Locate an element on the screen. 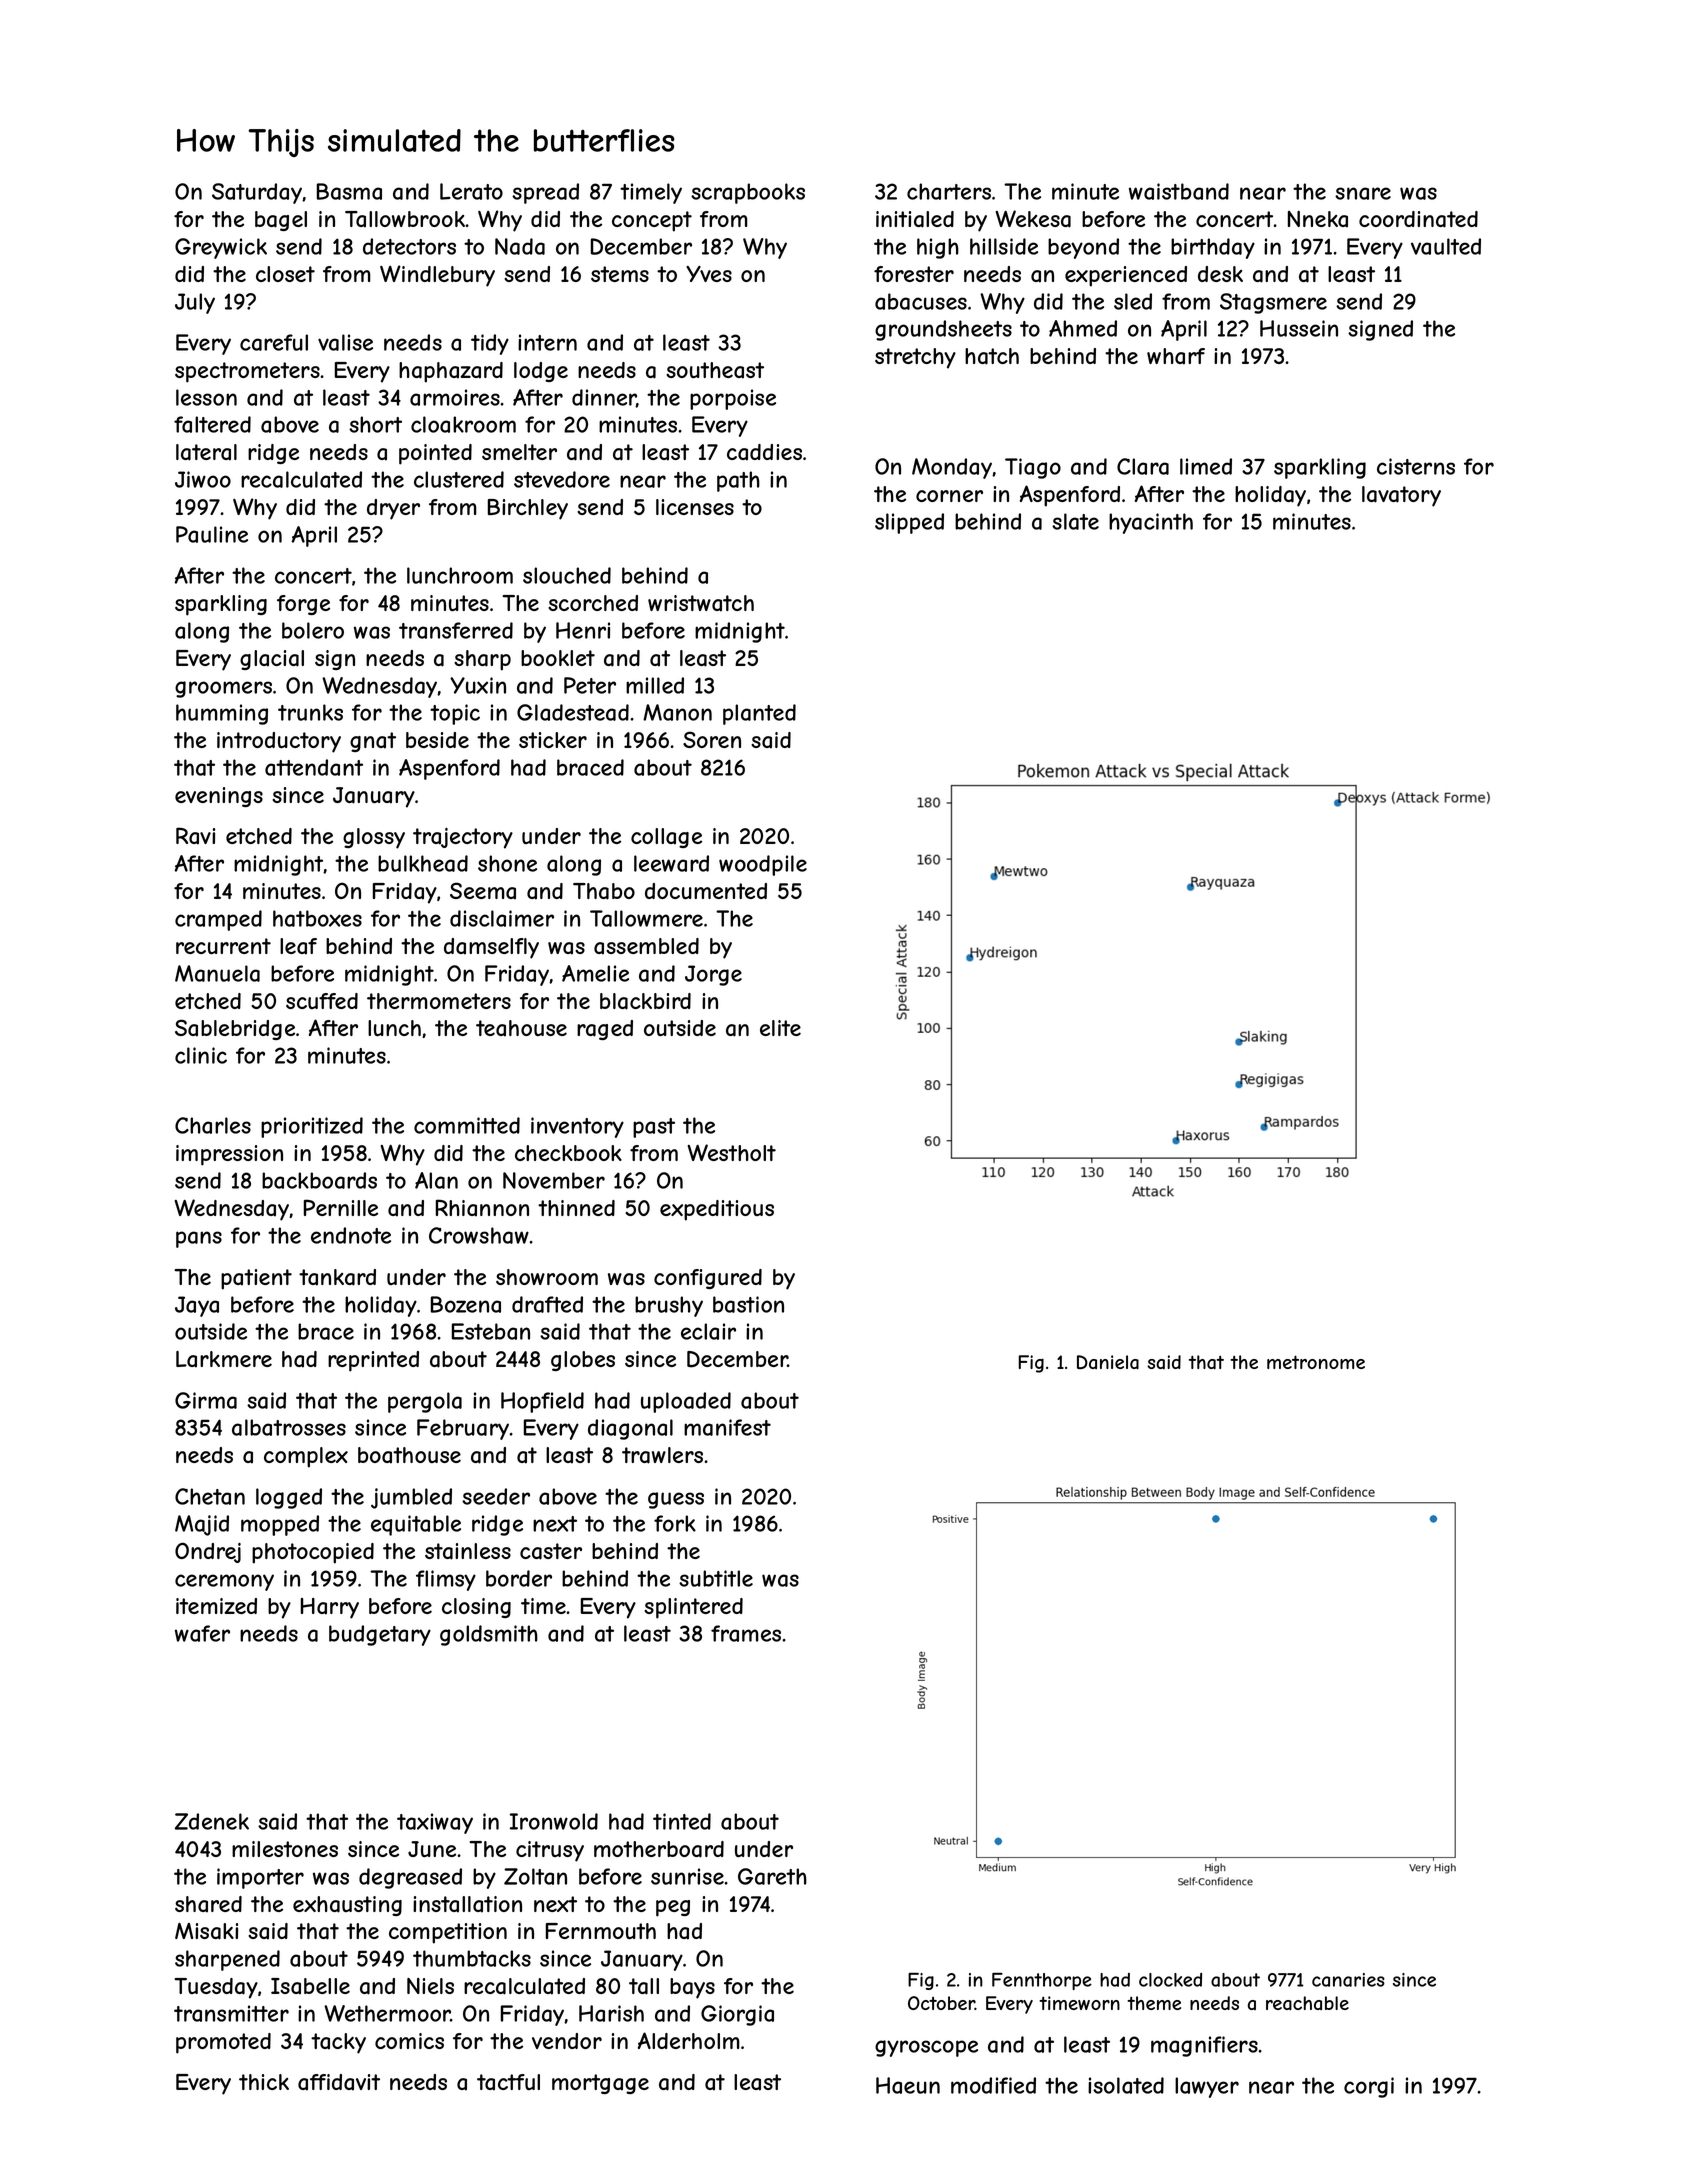 The width and height of the screenshot is (1683, 2178). Haeun is located at coordinates (908, 2085).
